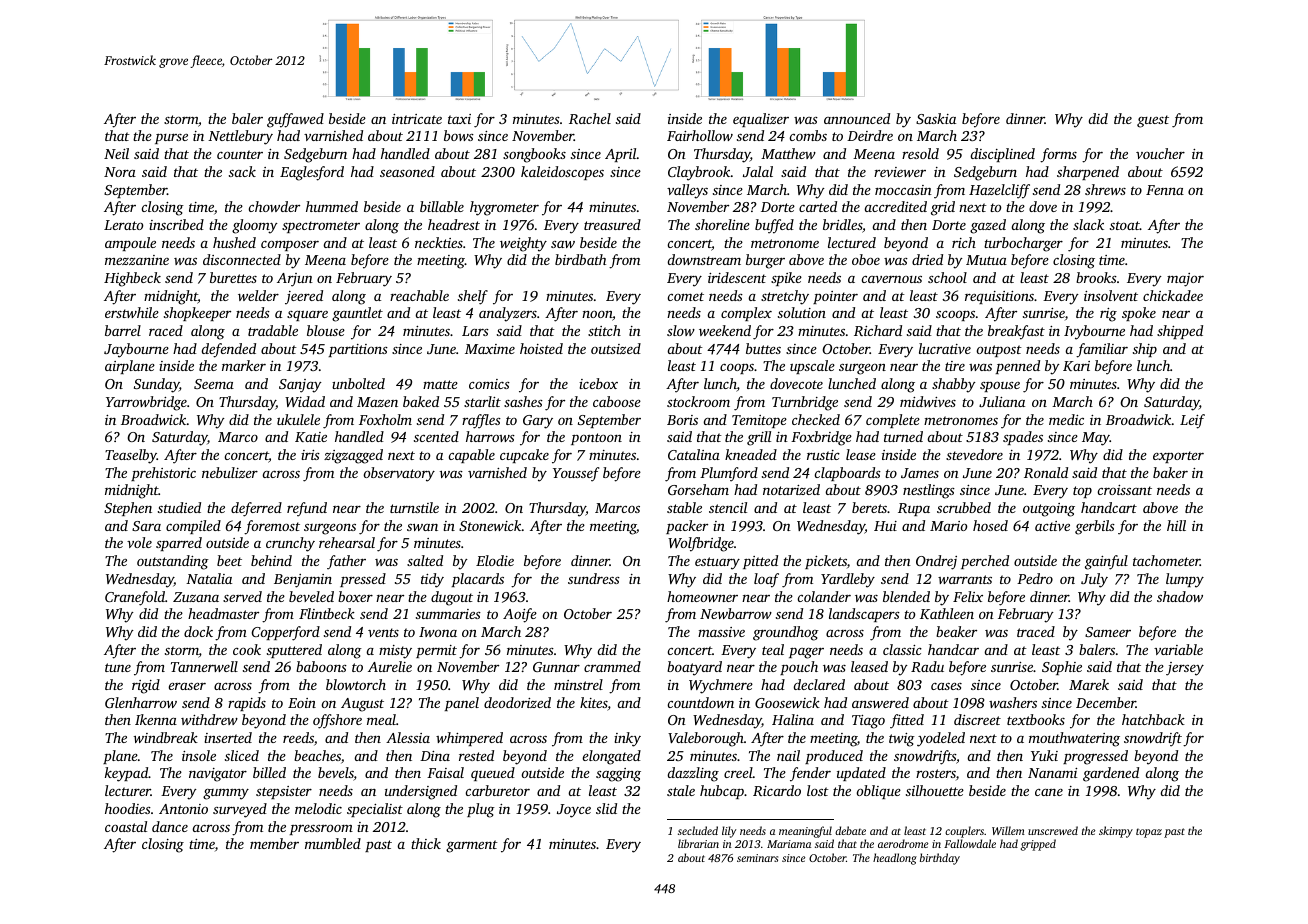  What do you see at coordinates (1002, 401) in the document?
I see `Juliana` at bounding box center [1002, 401].
